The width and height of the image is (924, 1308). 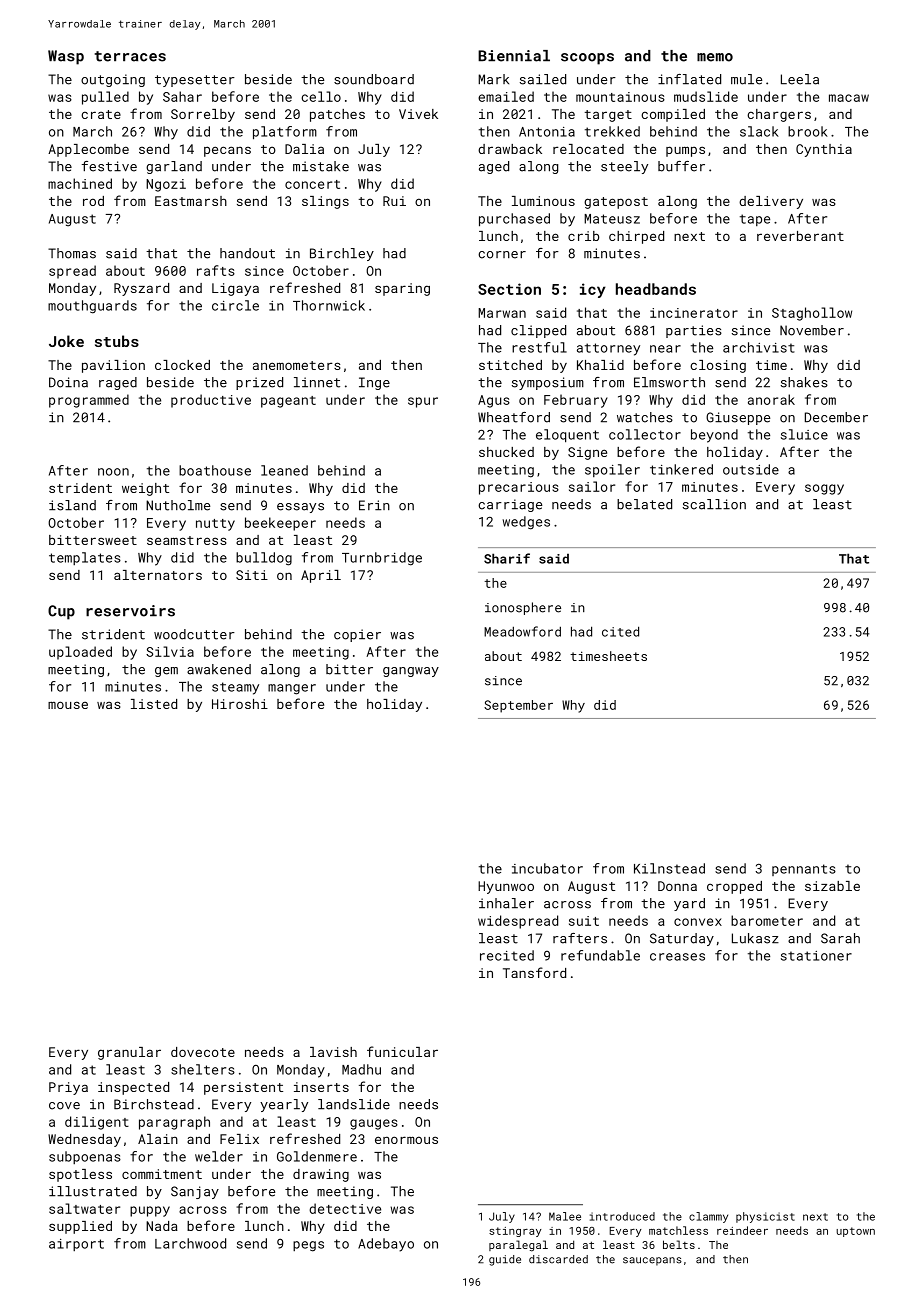 What do you see at coordinates (80, 183) in the image?
I see `machined` at bounding box center [80, 183].
